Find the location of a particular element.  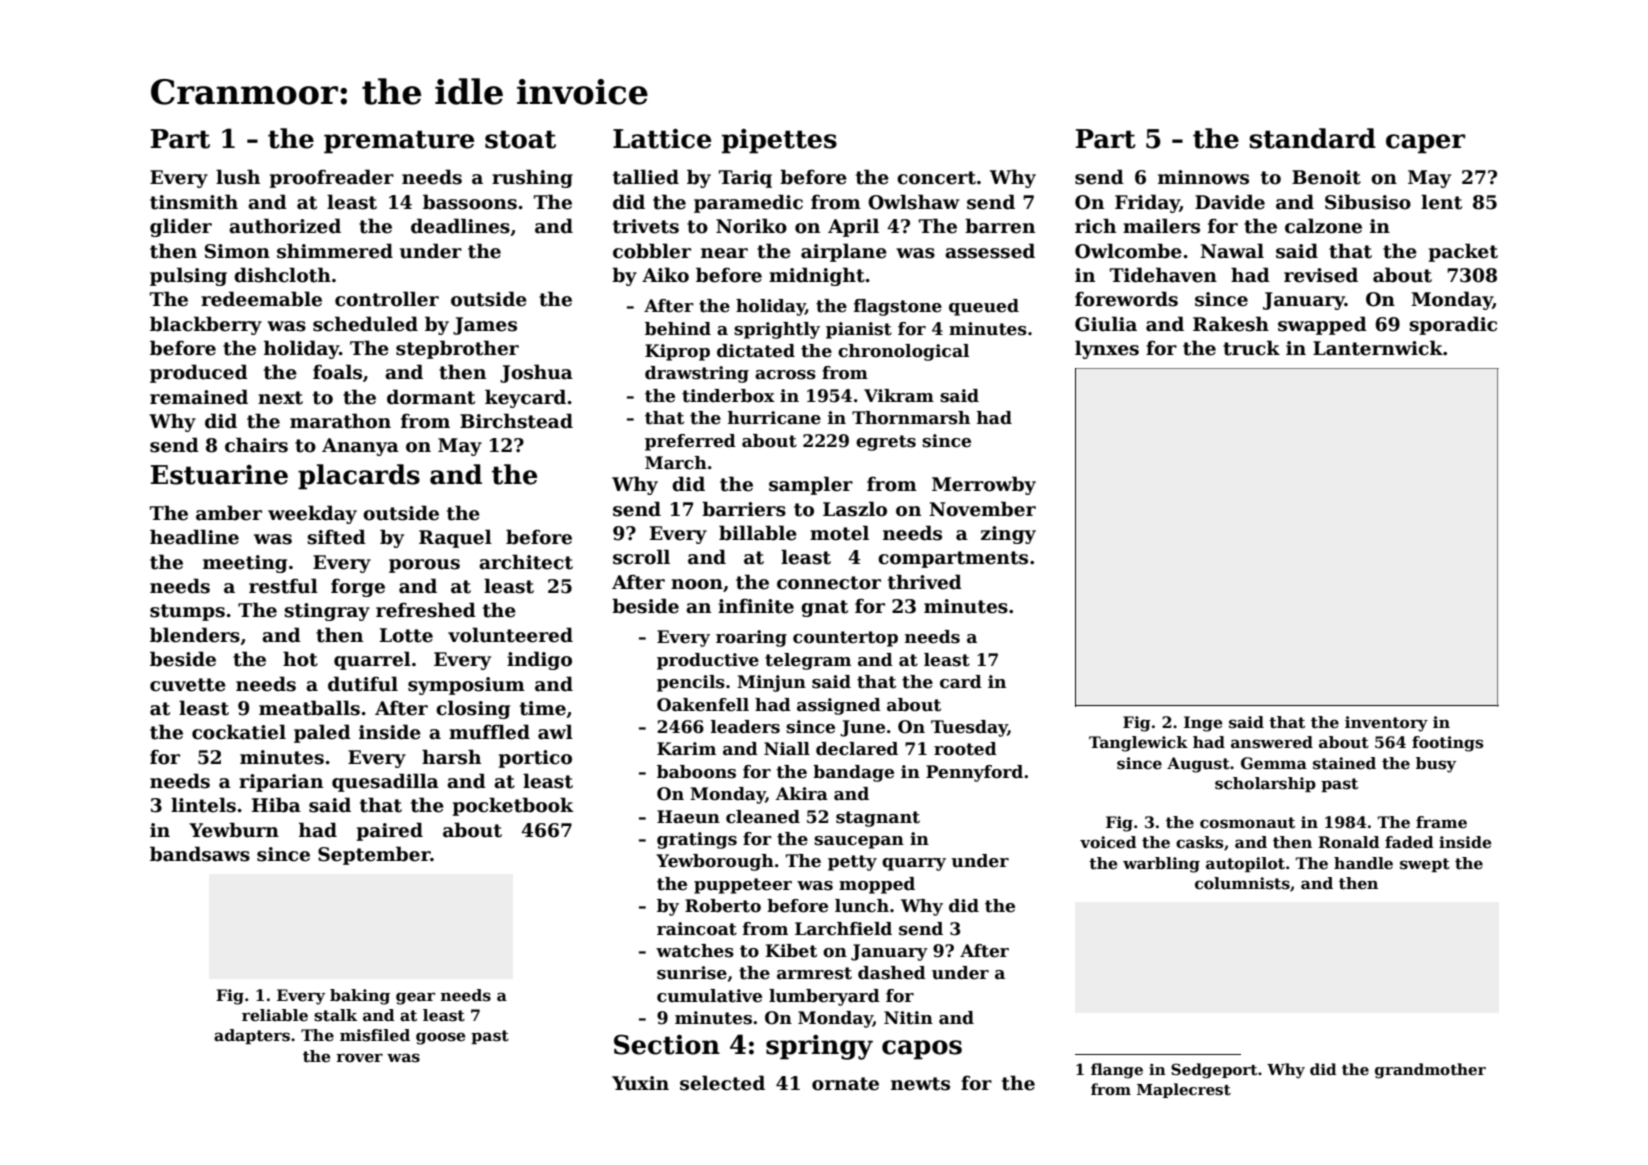

thrived is located at coordinates (925, 582).
